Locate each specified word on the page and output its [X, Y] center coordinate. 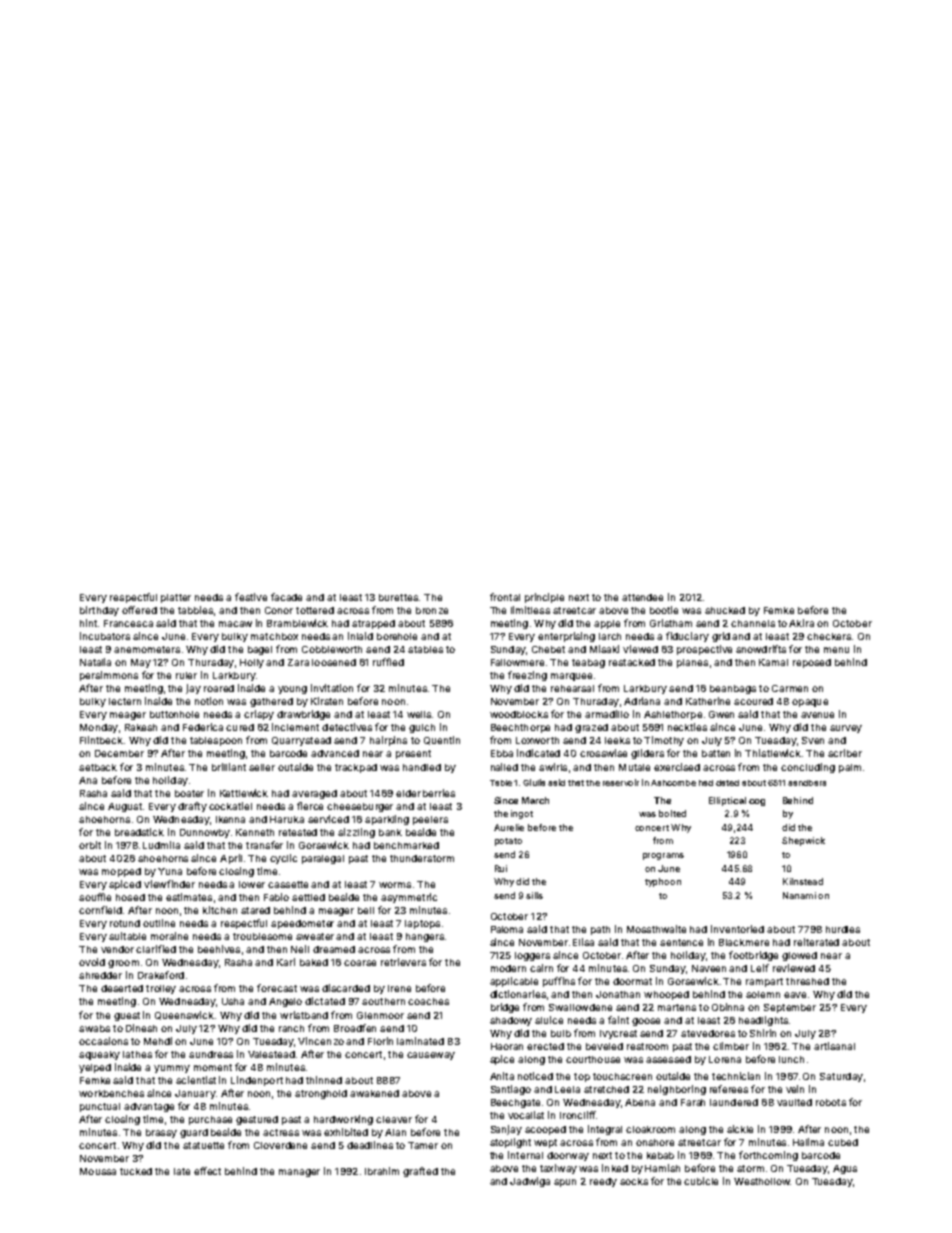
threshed [807, 981]
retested [298, 832]
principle [544, 598]
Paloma [507, 929]
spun [565, 1183]
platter [176, 598]
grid [721, 637]
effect [207, 1171]
